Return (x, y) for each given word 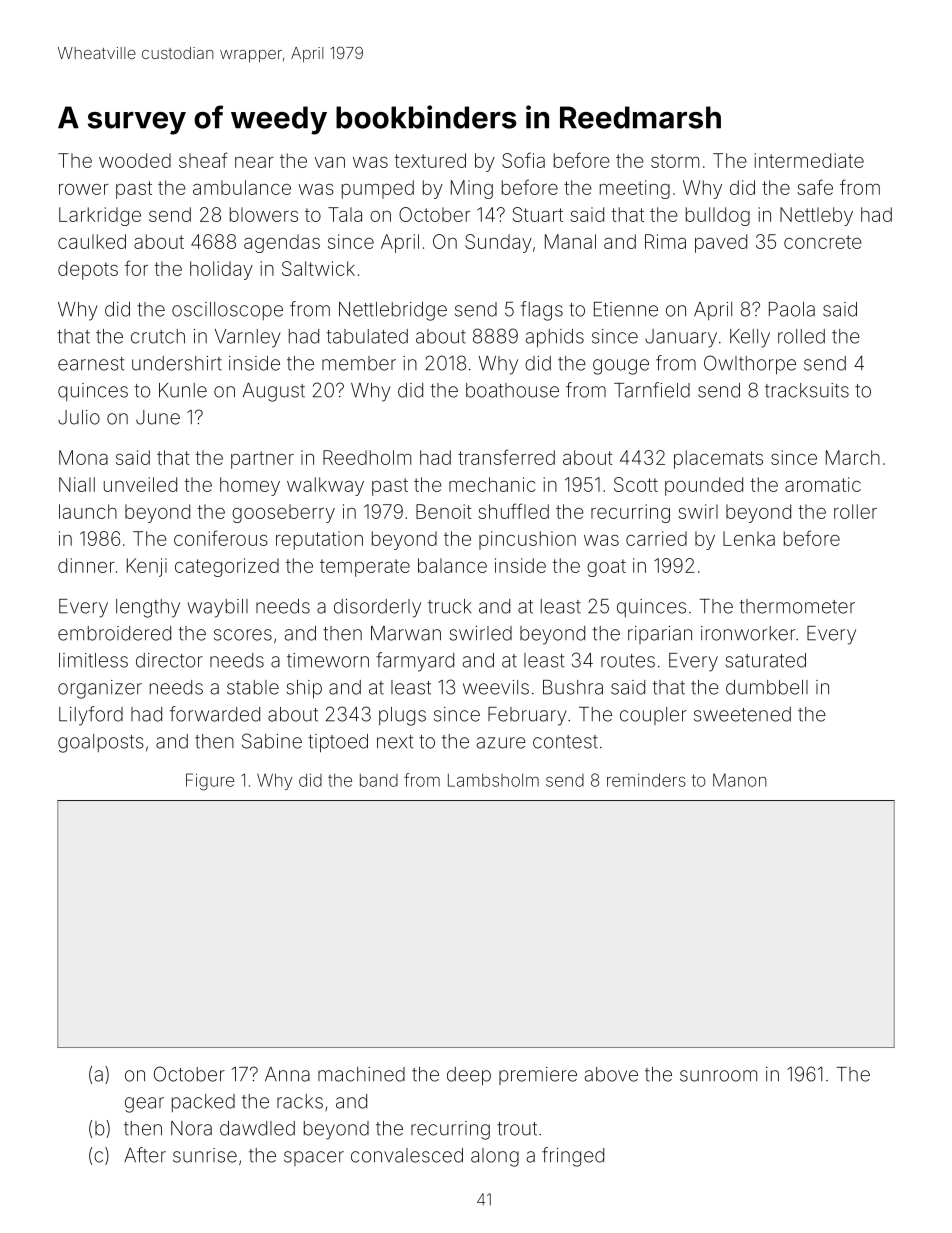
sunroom (718, 1076)
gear (144, 1105)
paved (721, 243)
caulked (92, 241)
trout (517, 1129)
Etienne (626, 309)
